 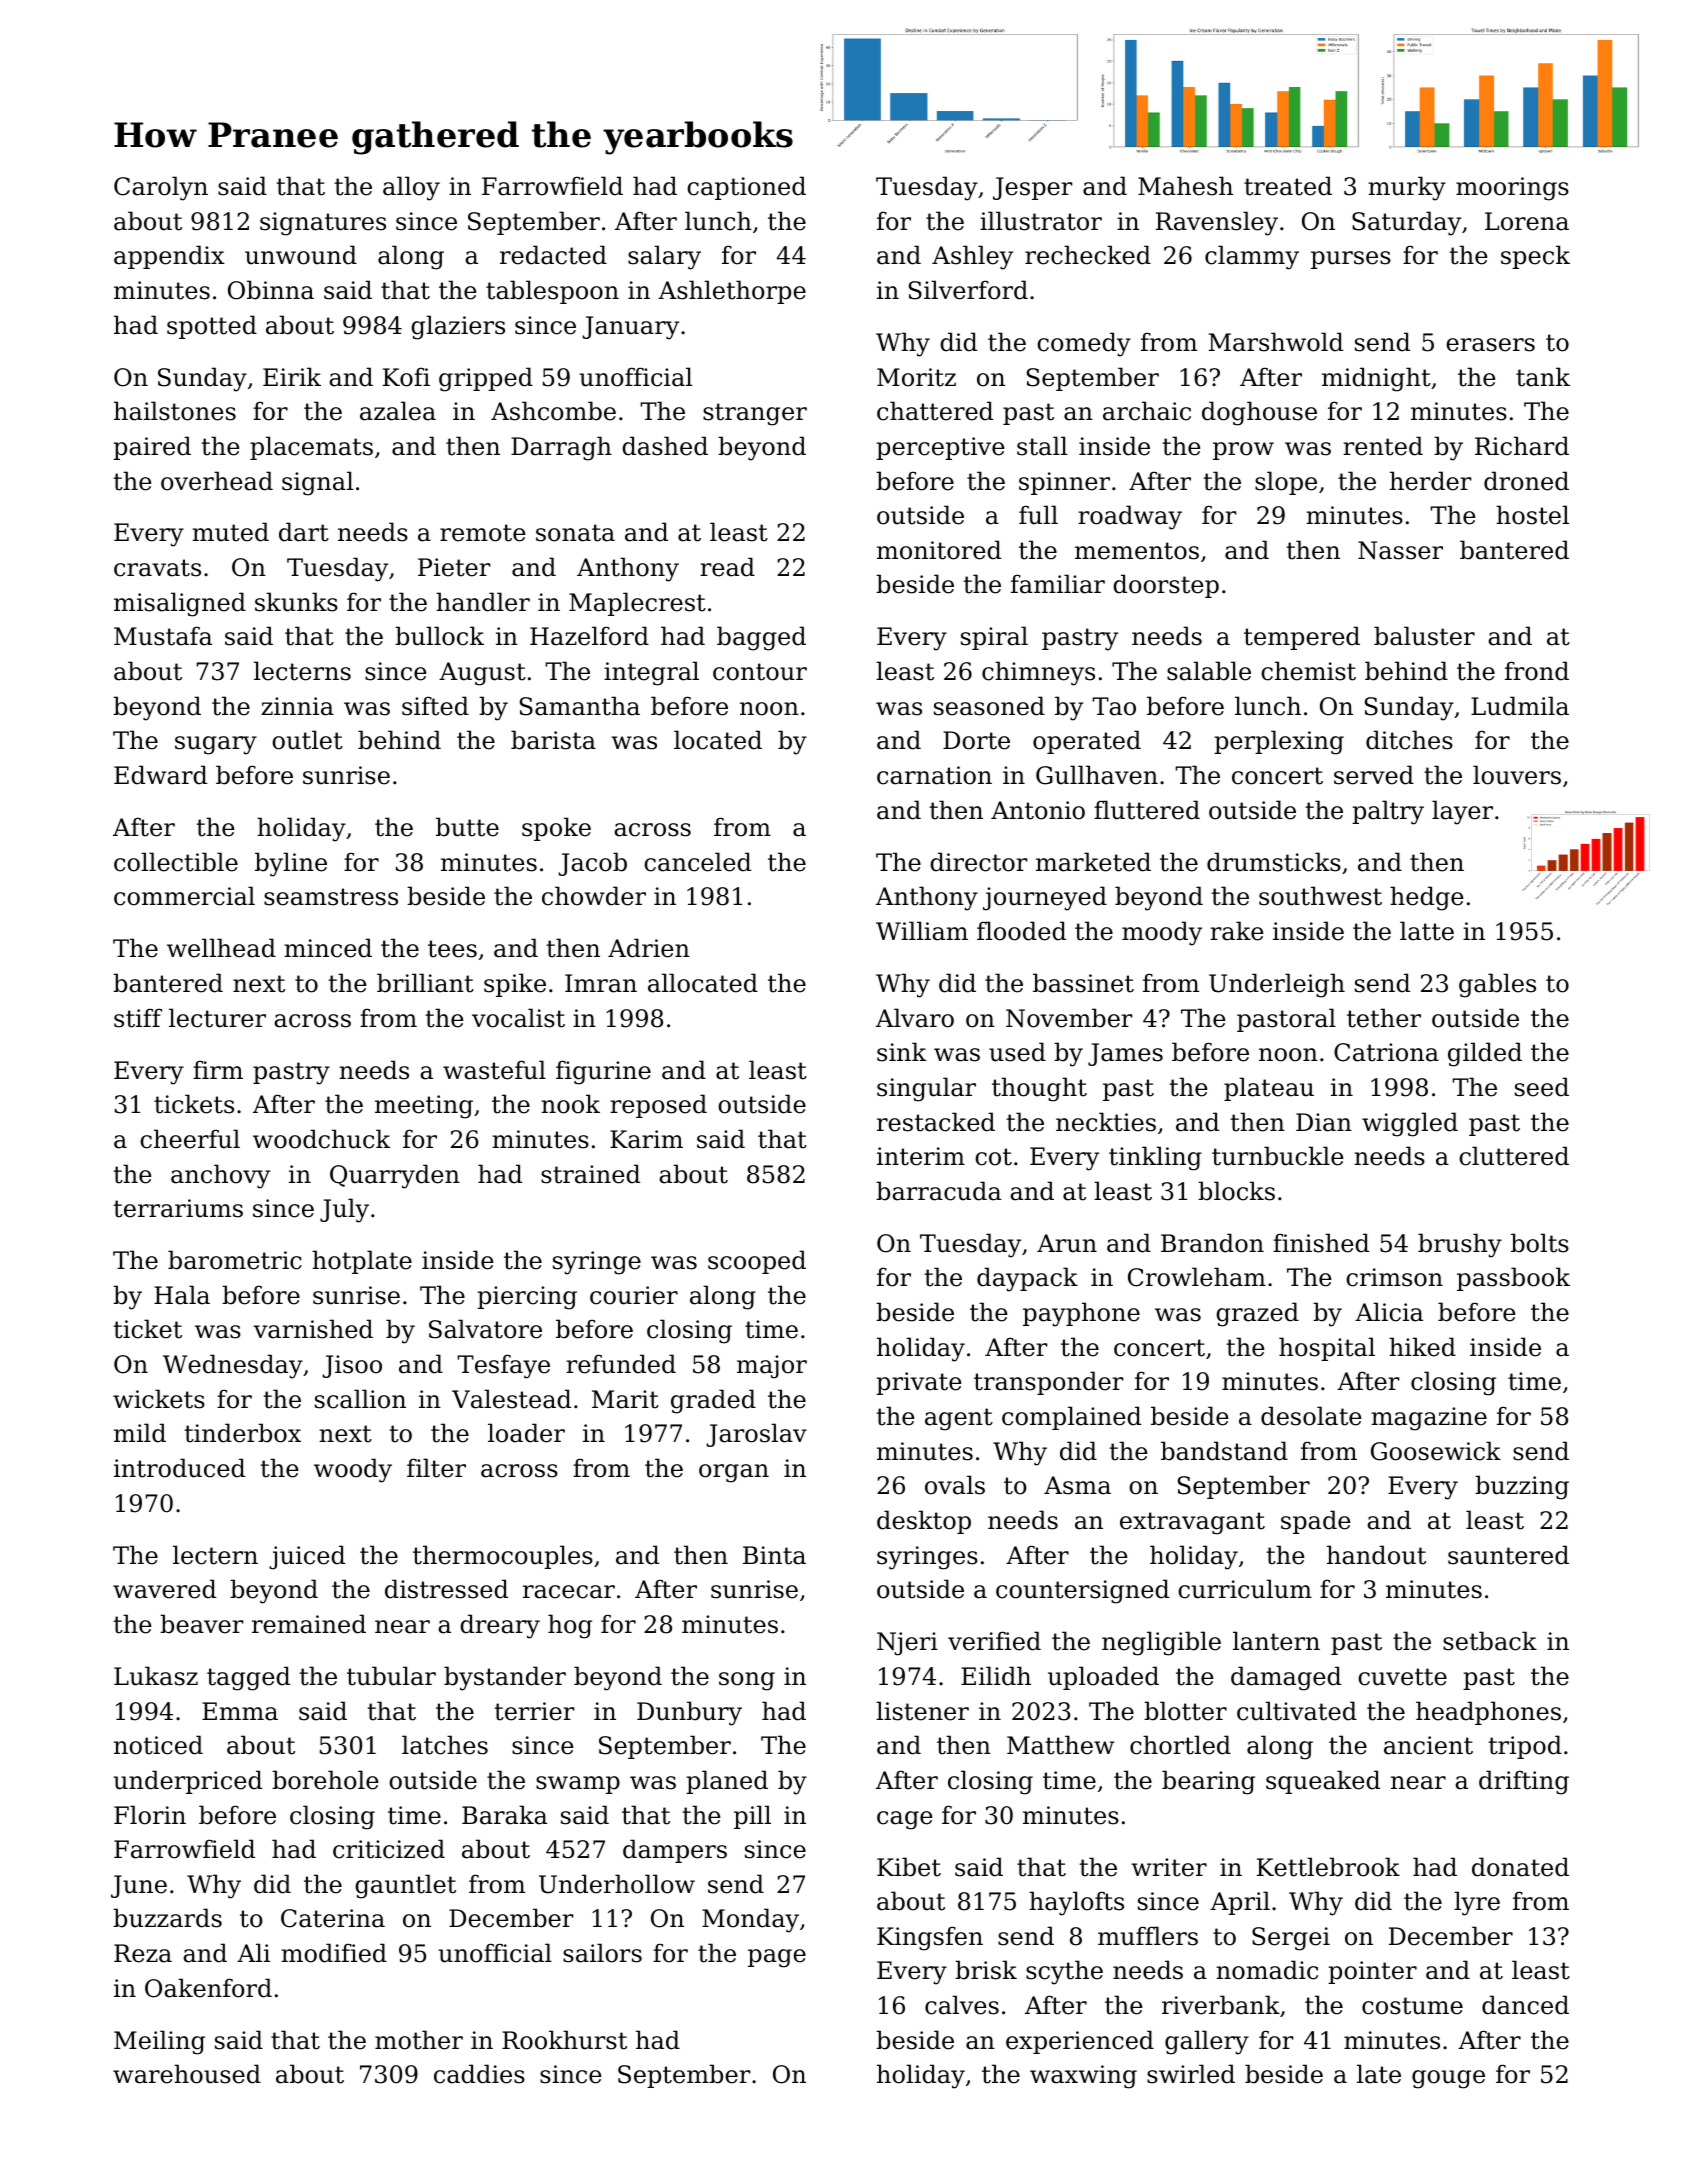 What do you see at coordinates (1224, 1451) in the screenshot?
I see `bandstand` at bounding box center [1224, 1451].
